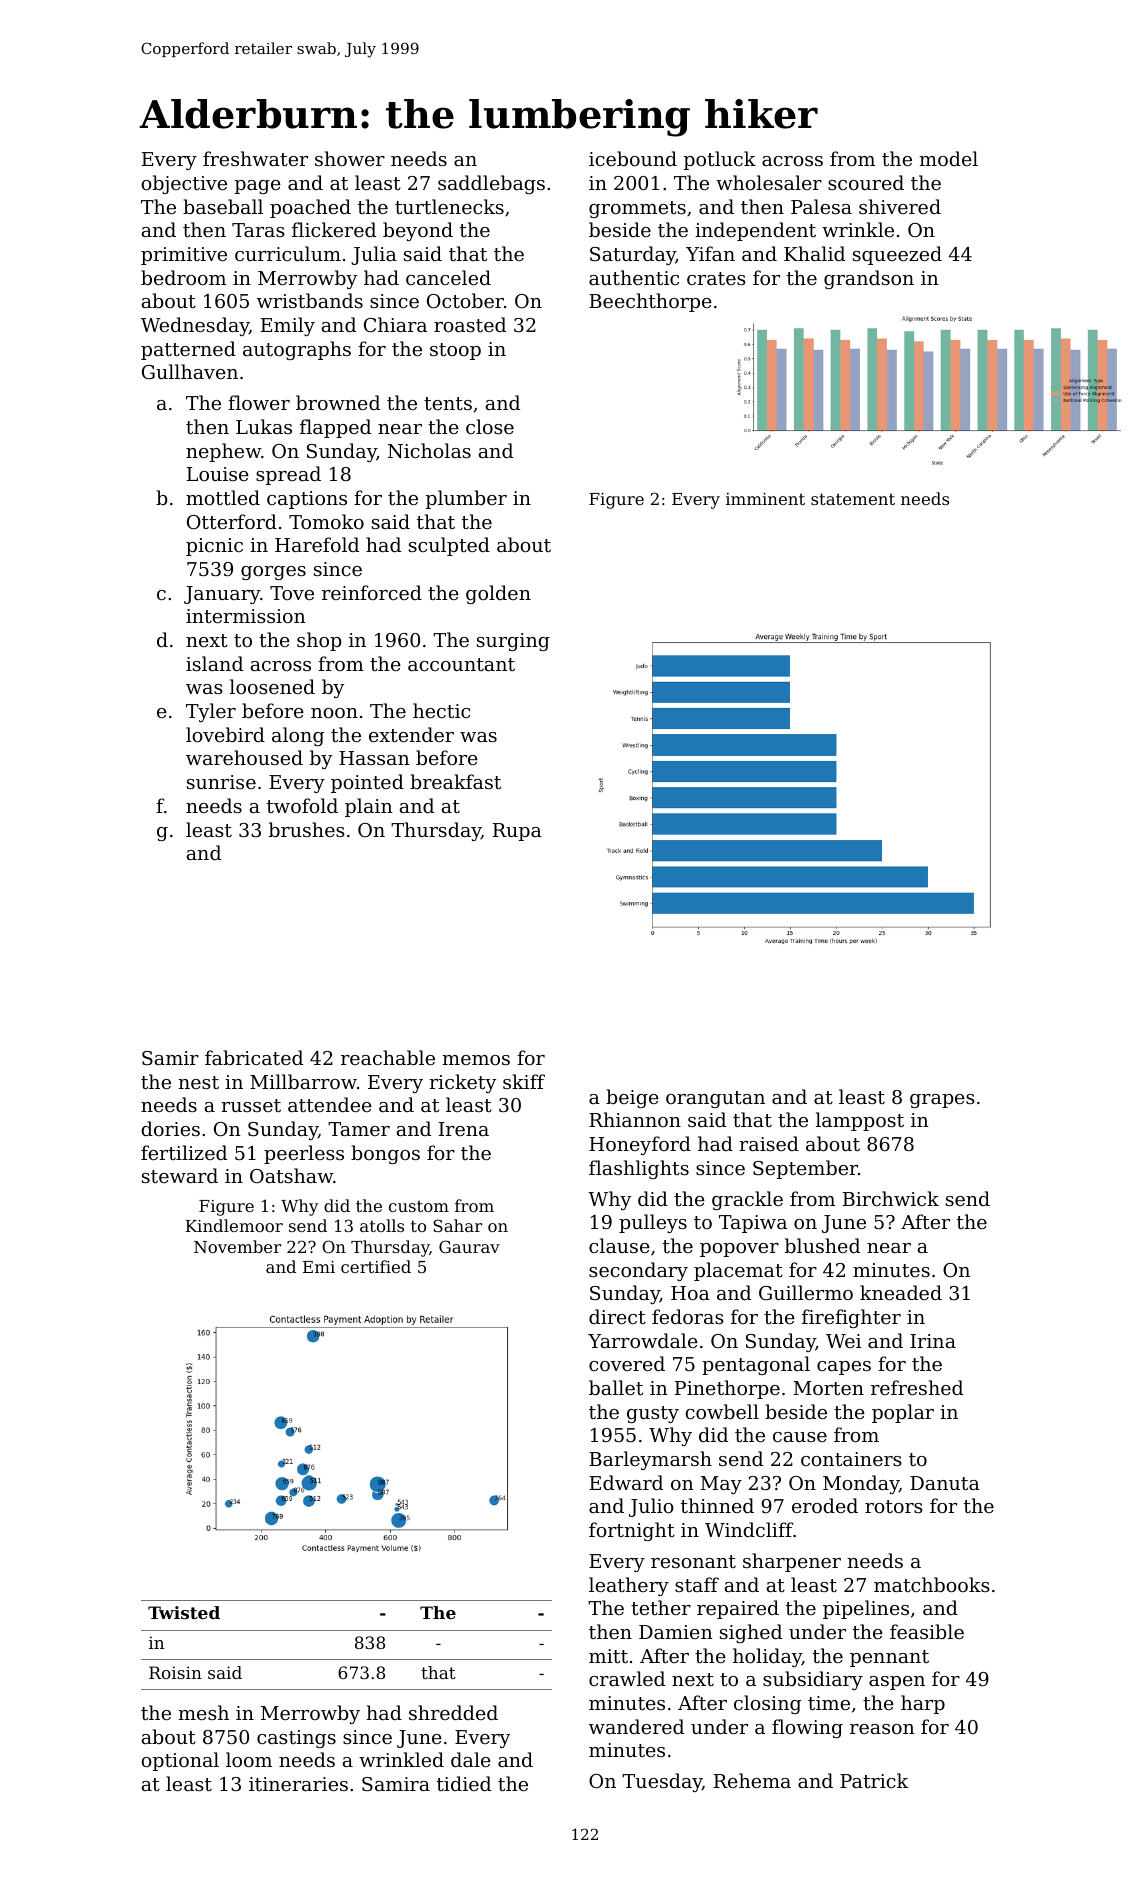 This document has height=1878, width=1141. What do you see at coordinates (513, 642) in the document?
I see `surging` at bounding box center [513, 642].
